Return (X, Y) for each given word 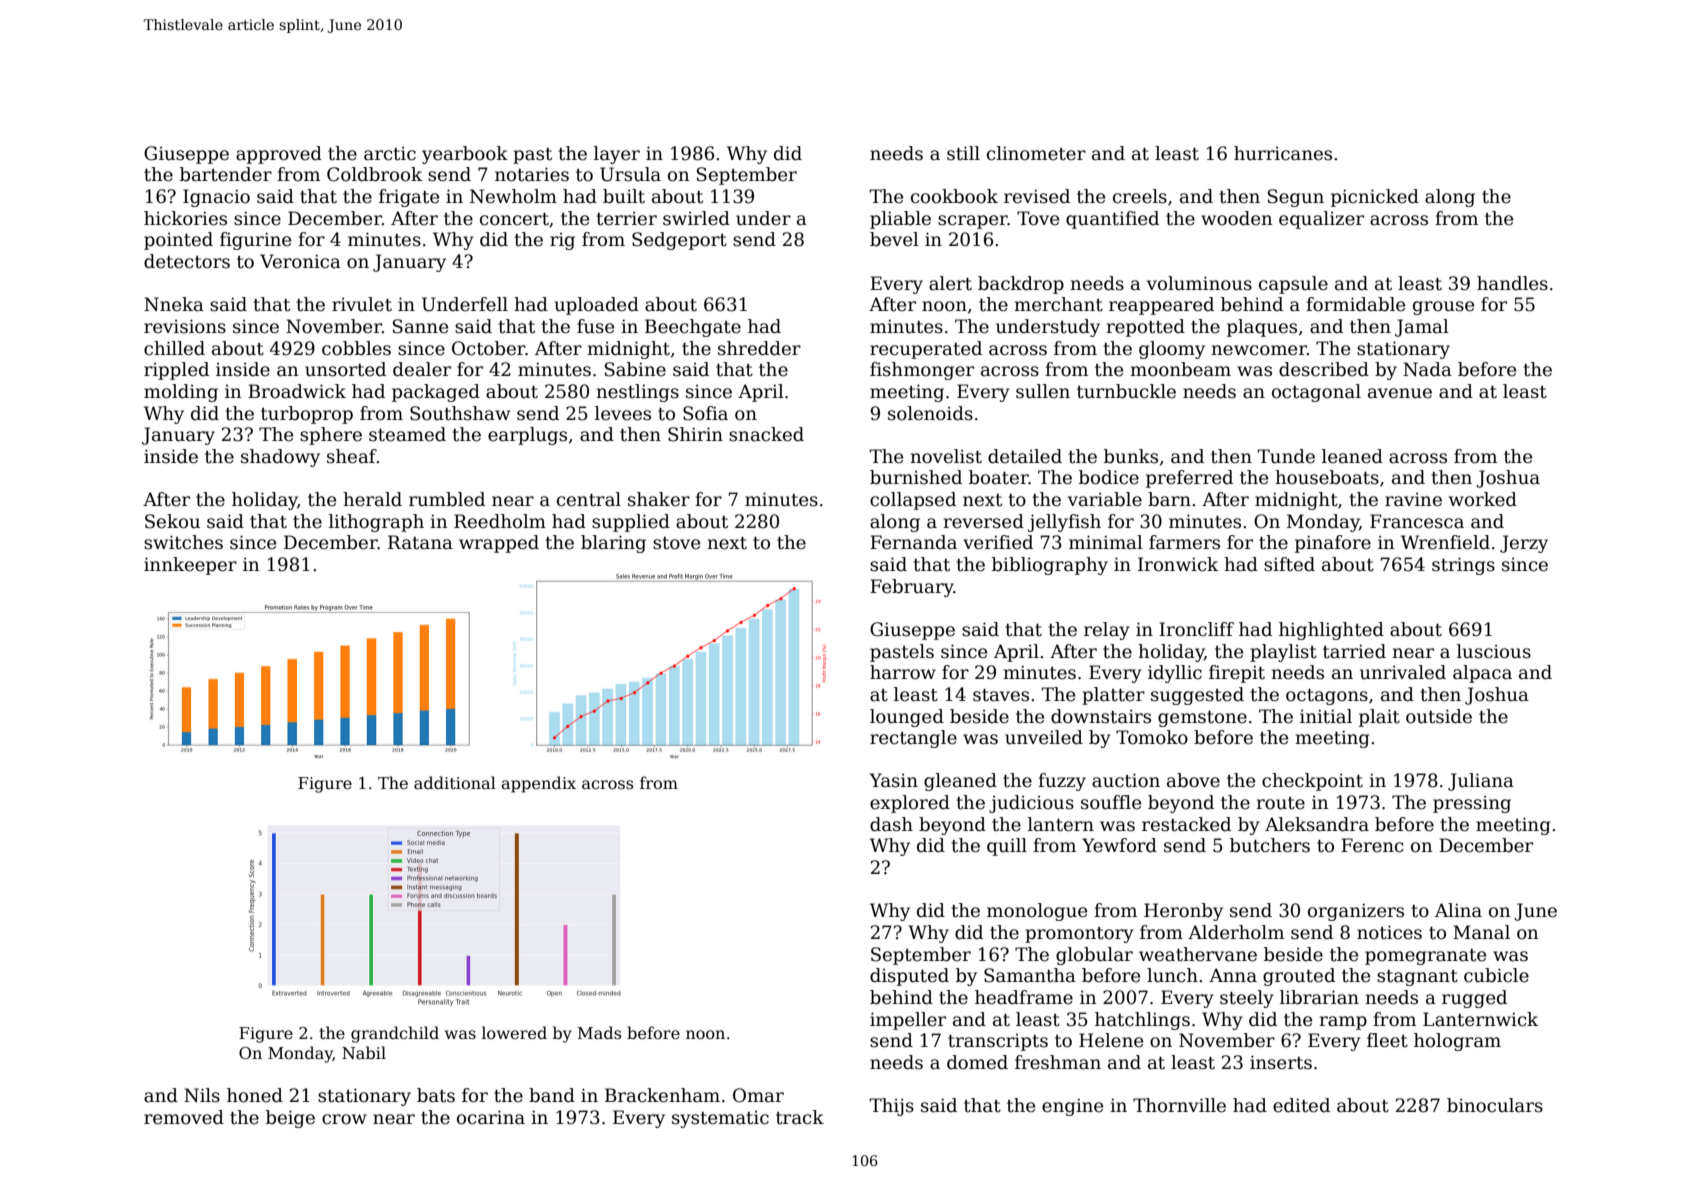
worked (1483, 499)
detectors (187, 261)
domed (977, 1062)
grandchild (395, 1034)
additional (455, 783)
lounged (907, 718)
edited (1301, 1105)
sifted (1289, 564)
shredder (759, 348)
